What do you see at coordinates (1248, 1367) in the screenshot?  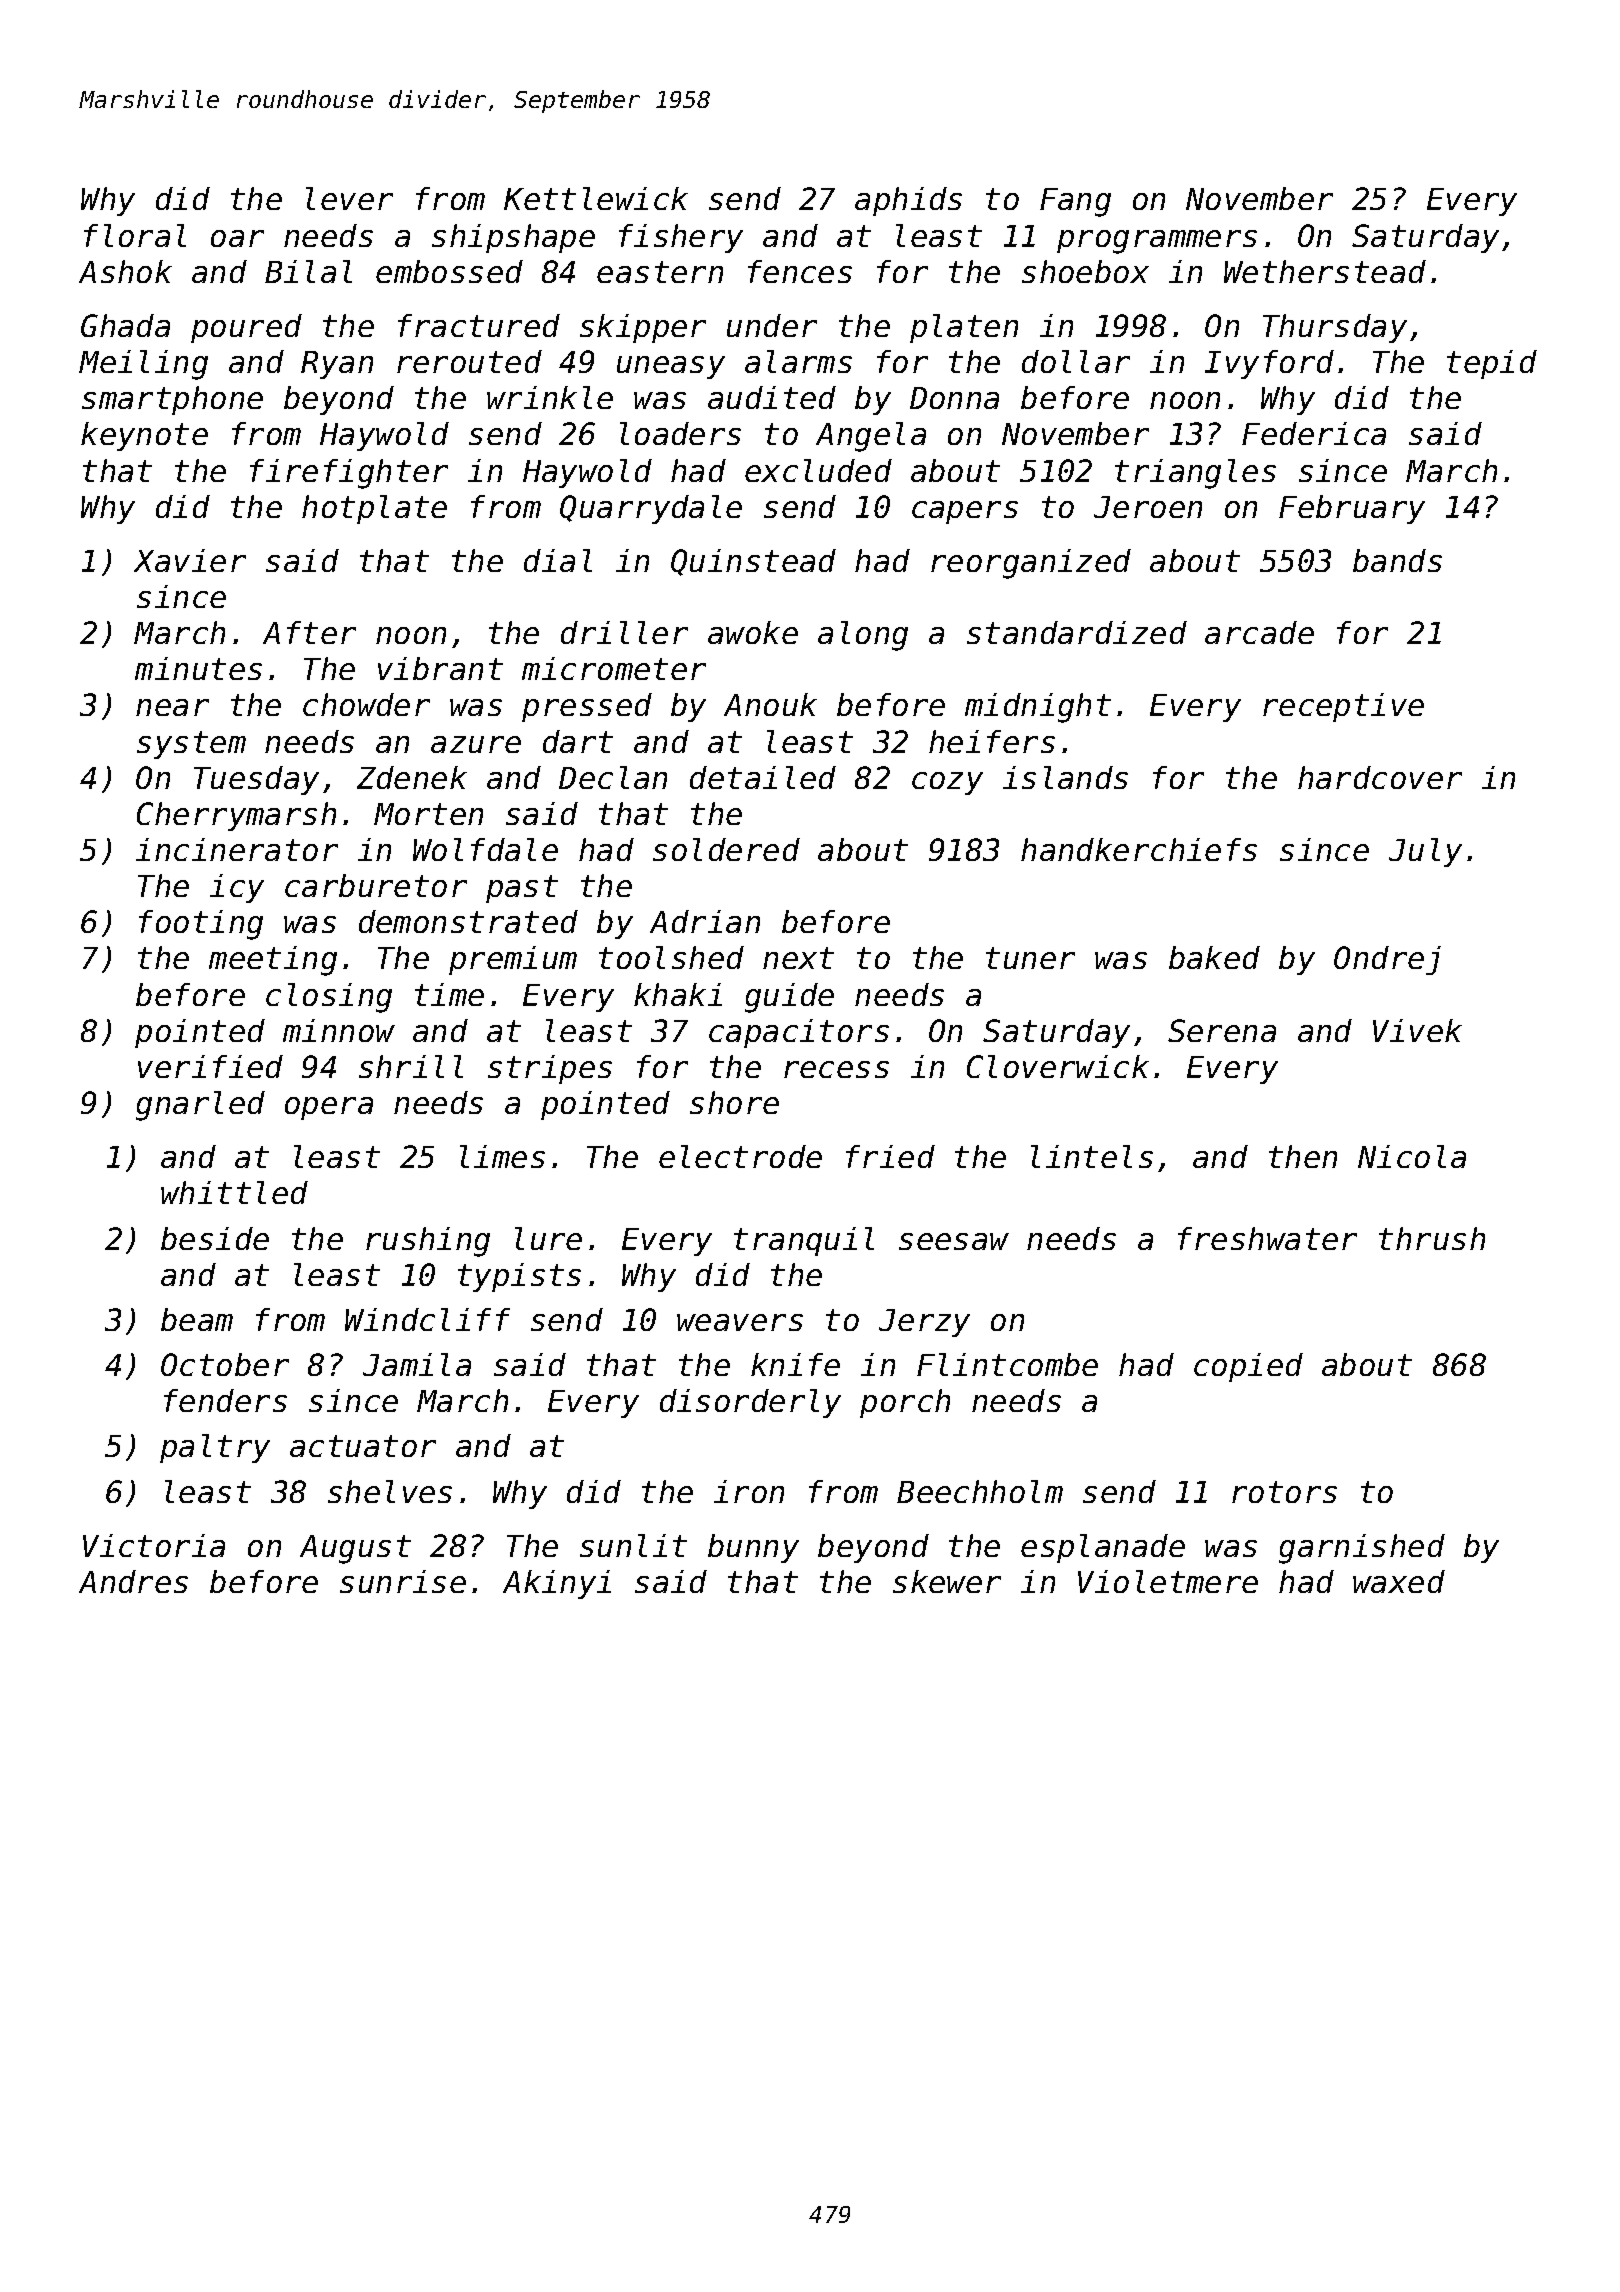 I see `copied` at bounding box center [1248, 1367].
